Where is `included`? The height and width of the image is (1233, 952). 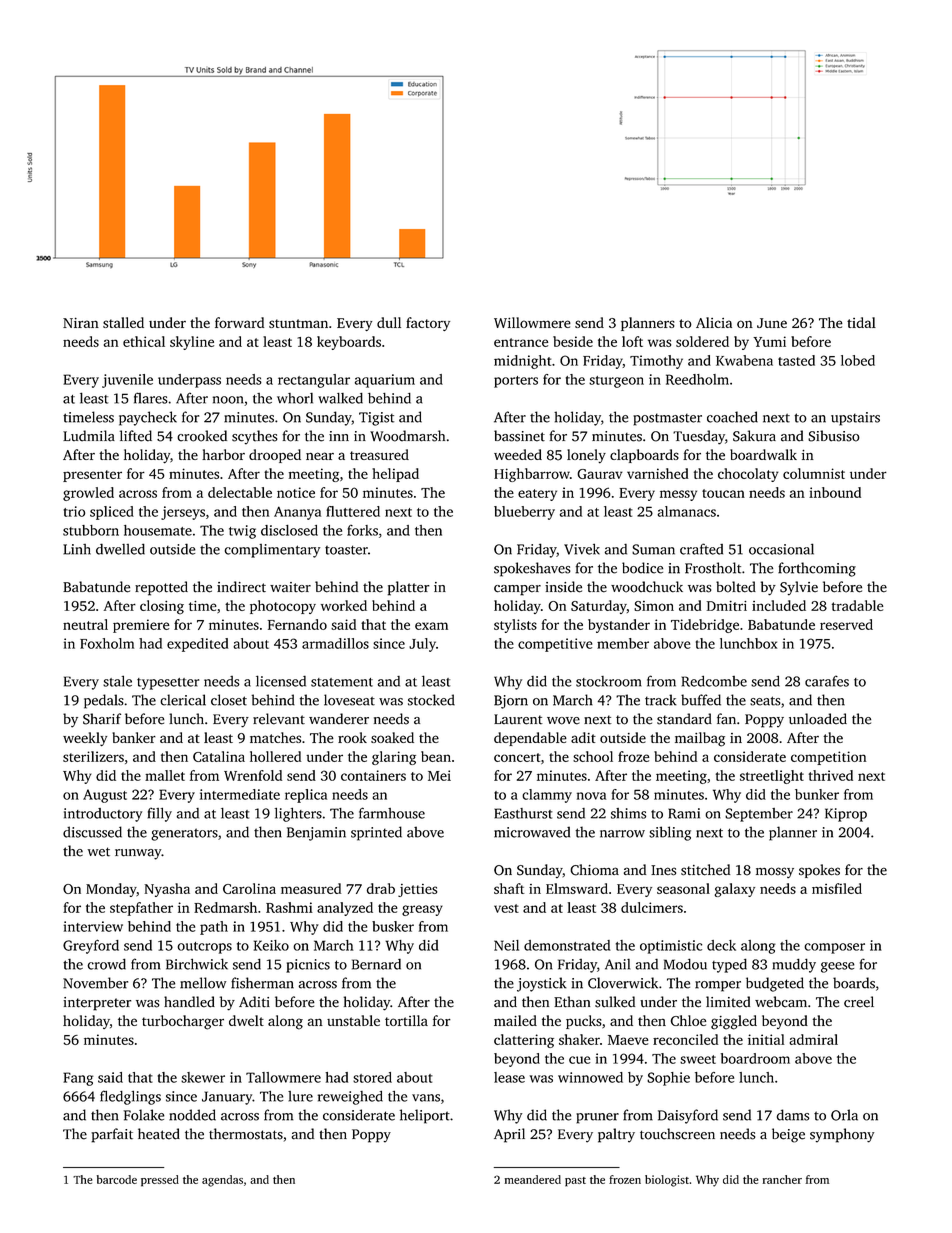 included is located at coordinates (779, 605).
